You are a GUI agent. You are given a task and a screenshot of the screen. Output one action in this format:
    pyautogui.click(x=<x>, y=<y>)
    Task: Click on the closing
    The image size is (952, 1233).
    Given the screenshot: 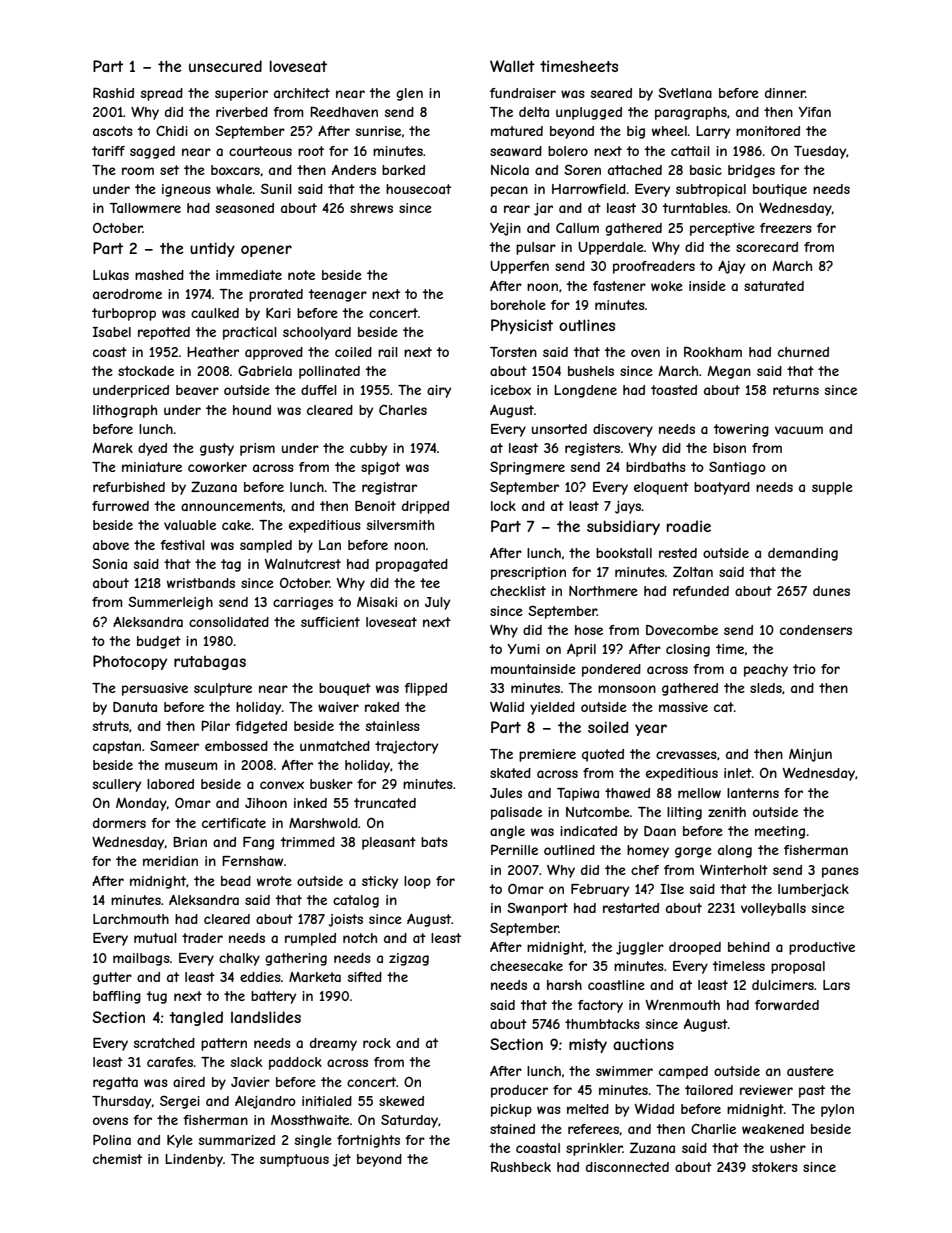 What is the action you would take?
    pyautogui.click(x=688, y=650)
